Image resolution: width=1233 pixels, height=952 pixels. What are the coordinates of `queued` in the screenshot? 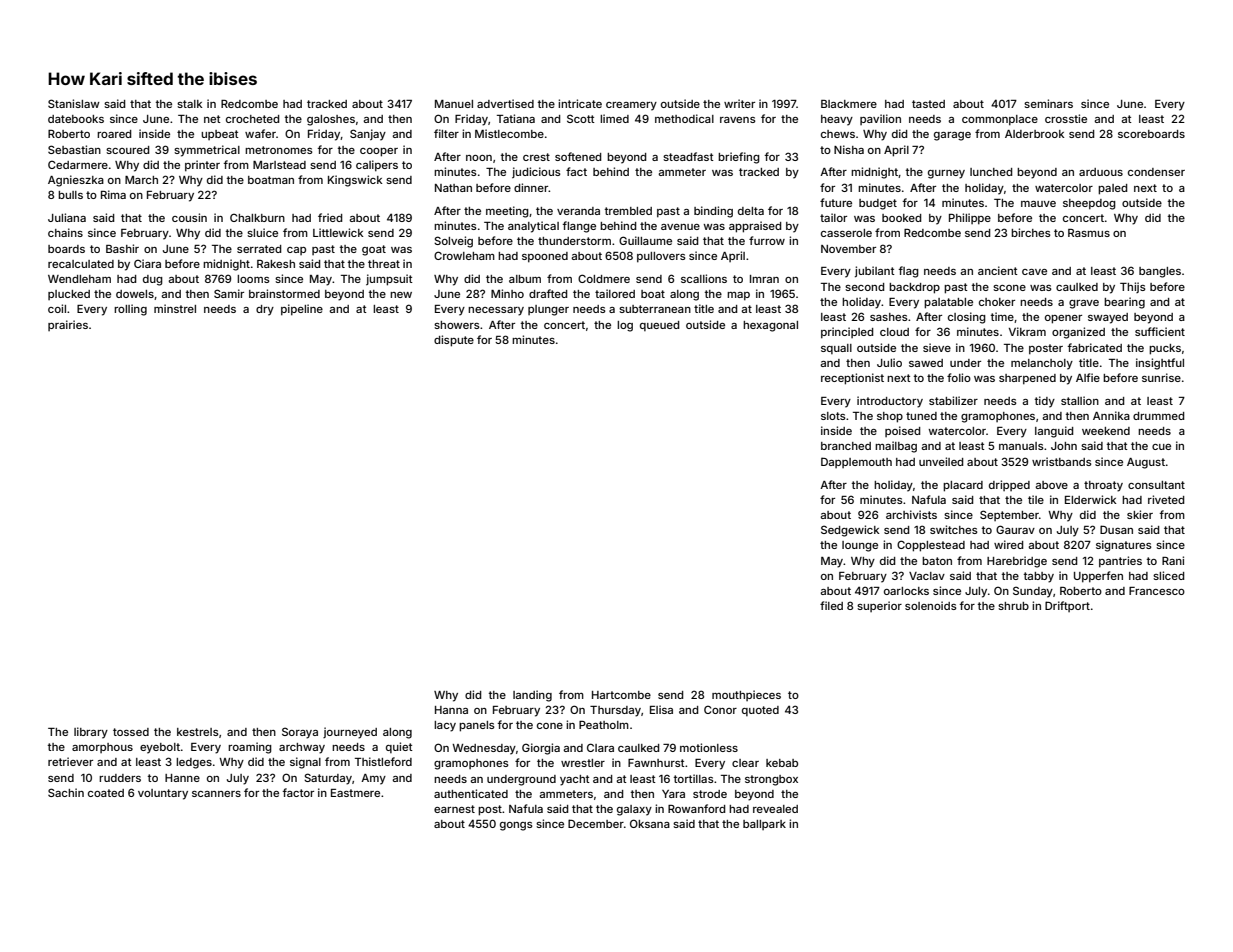 It's located at (659, 326).
